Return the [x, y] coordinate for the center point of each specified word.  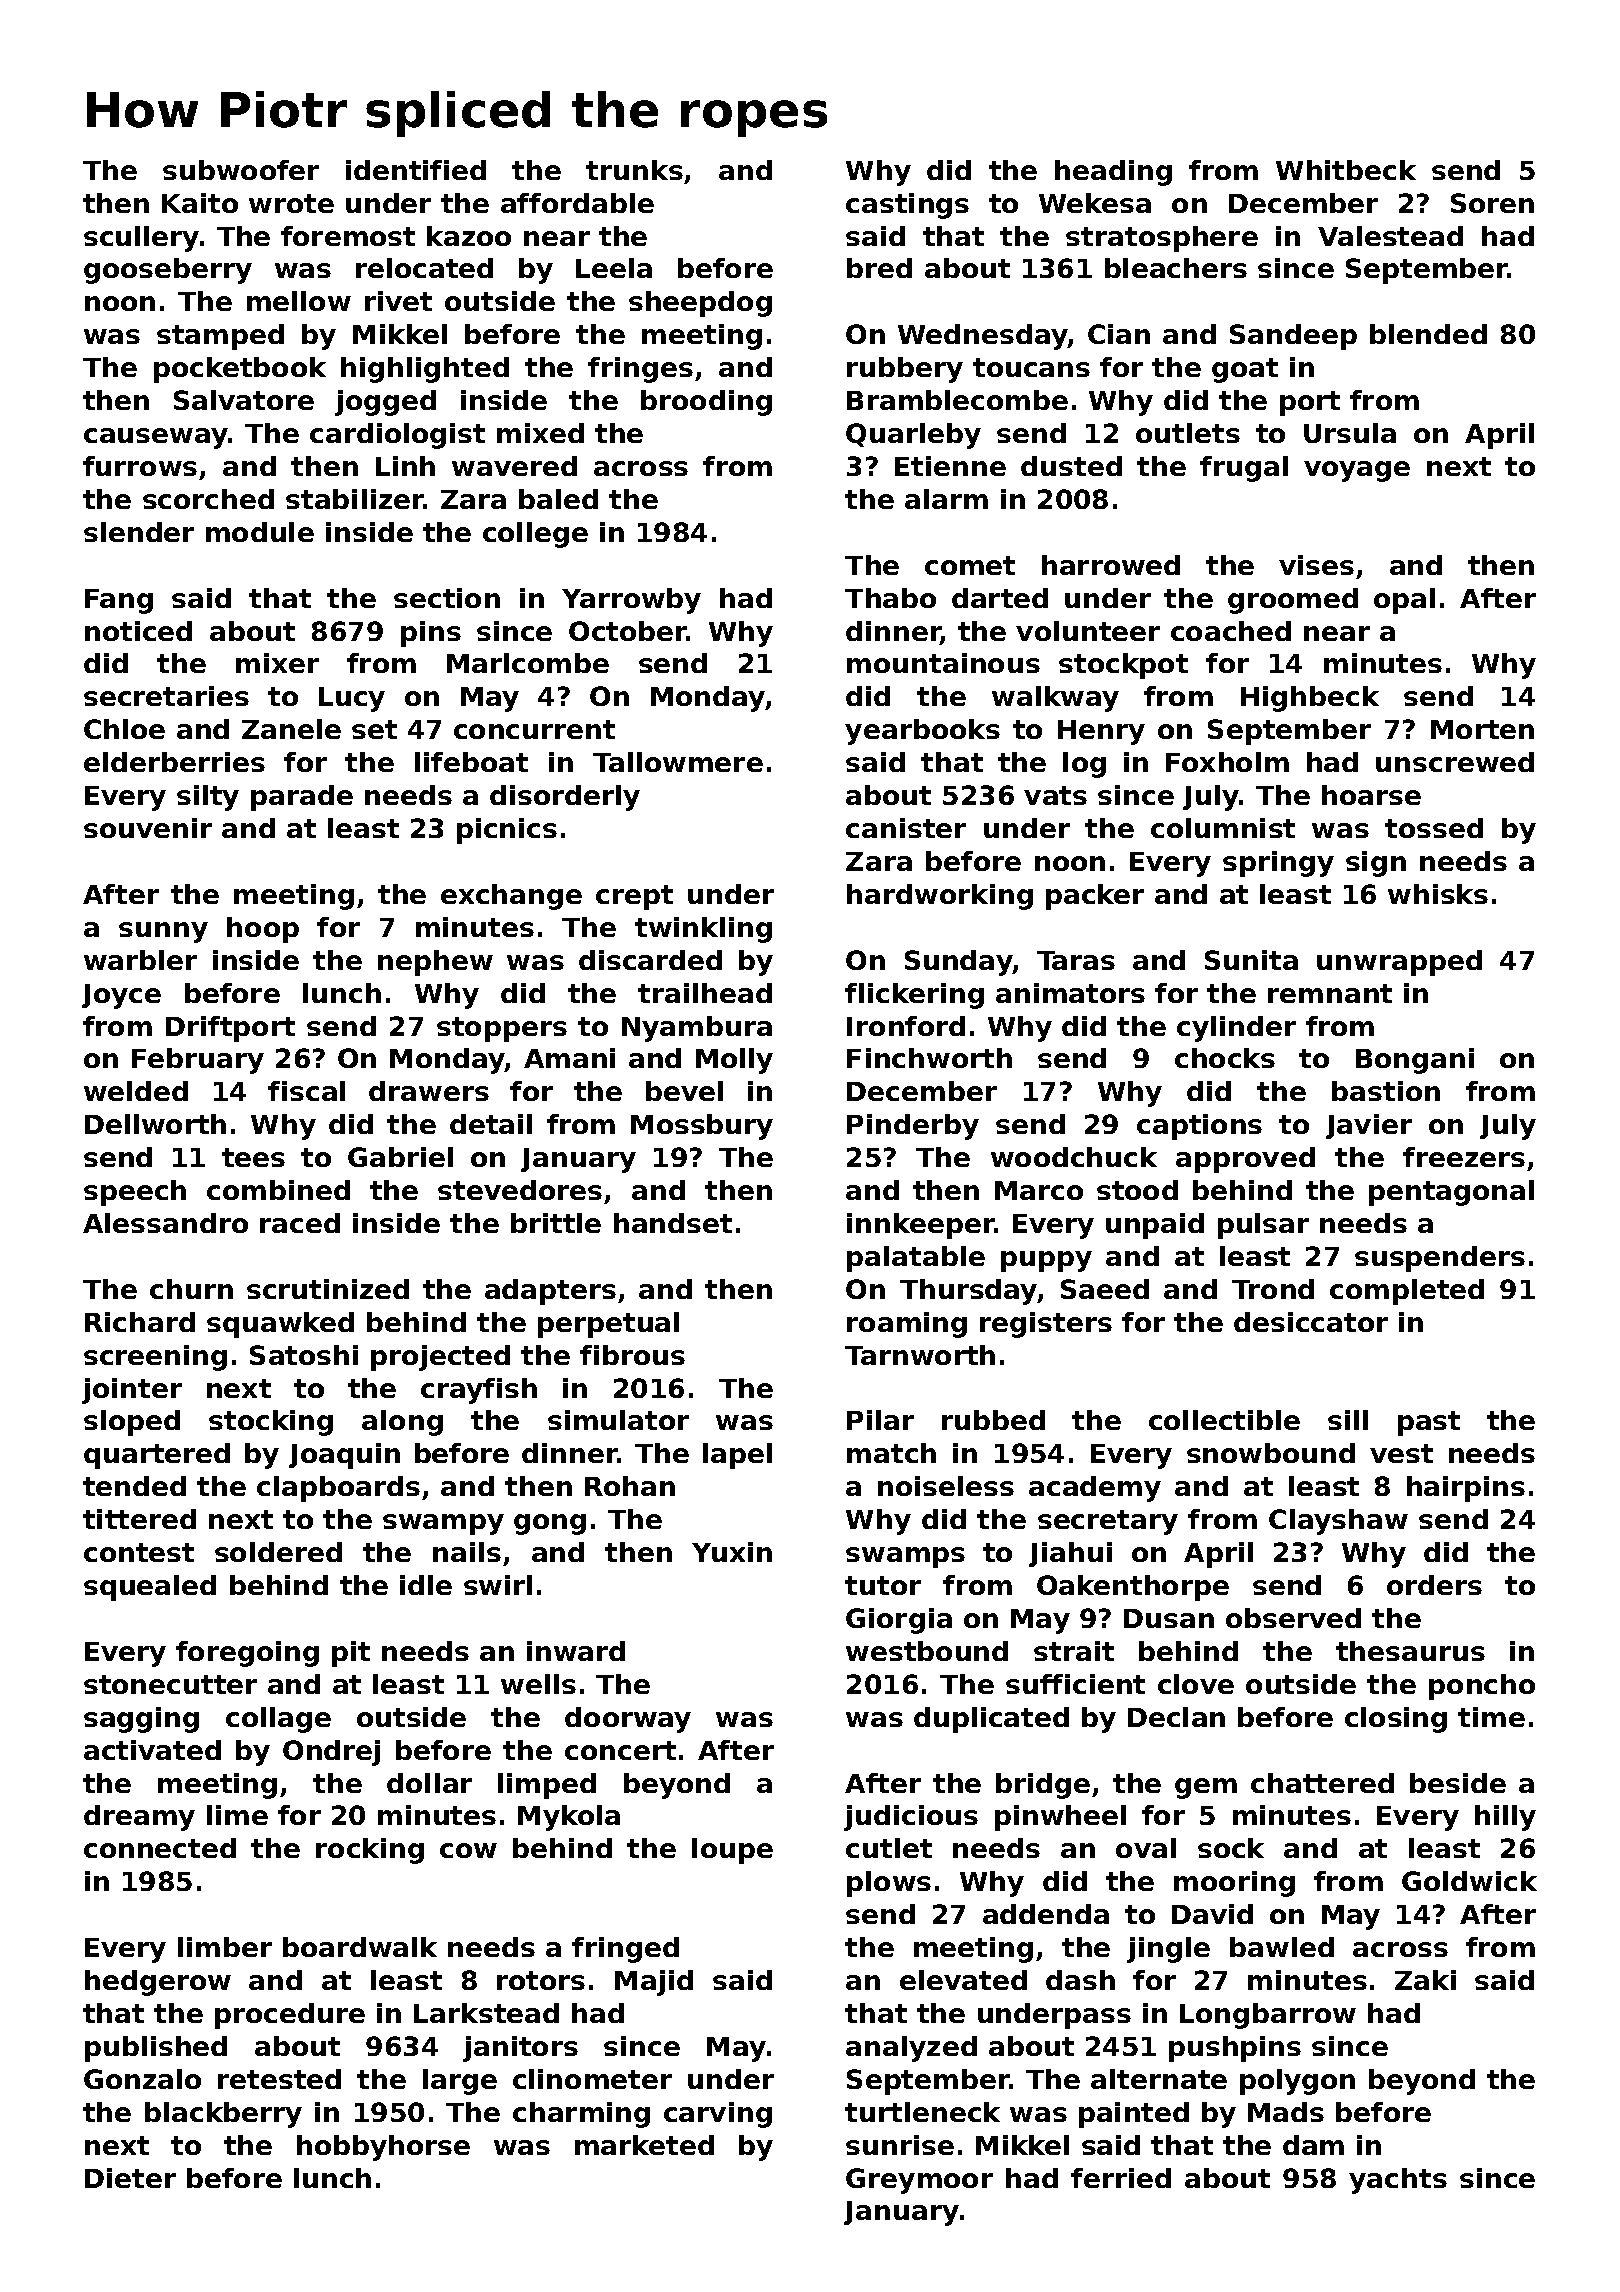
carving [718, 2115]
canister [906, 828]
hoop [263, 930]
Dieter [130, 2178]
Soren [1492, 203]
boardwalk [360, 1947]
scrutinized [328, 1289]
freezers [1464, 1157]
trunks [634, 170]
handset [673, 1223]
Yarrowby [631, 601]
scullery [141, 239]
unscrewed [1455, 762]
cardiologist [397, 436]
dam [1313, 2145]
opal [1404, 601]
